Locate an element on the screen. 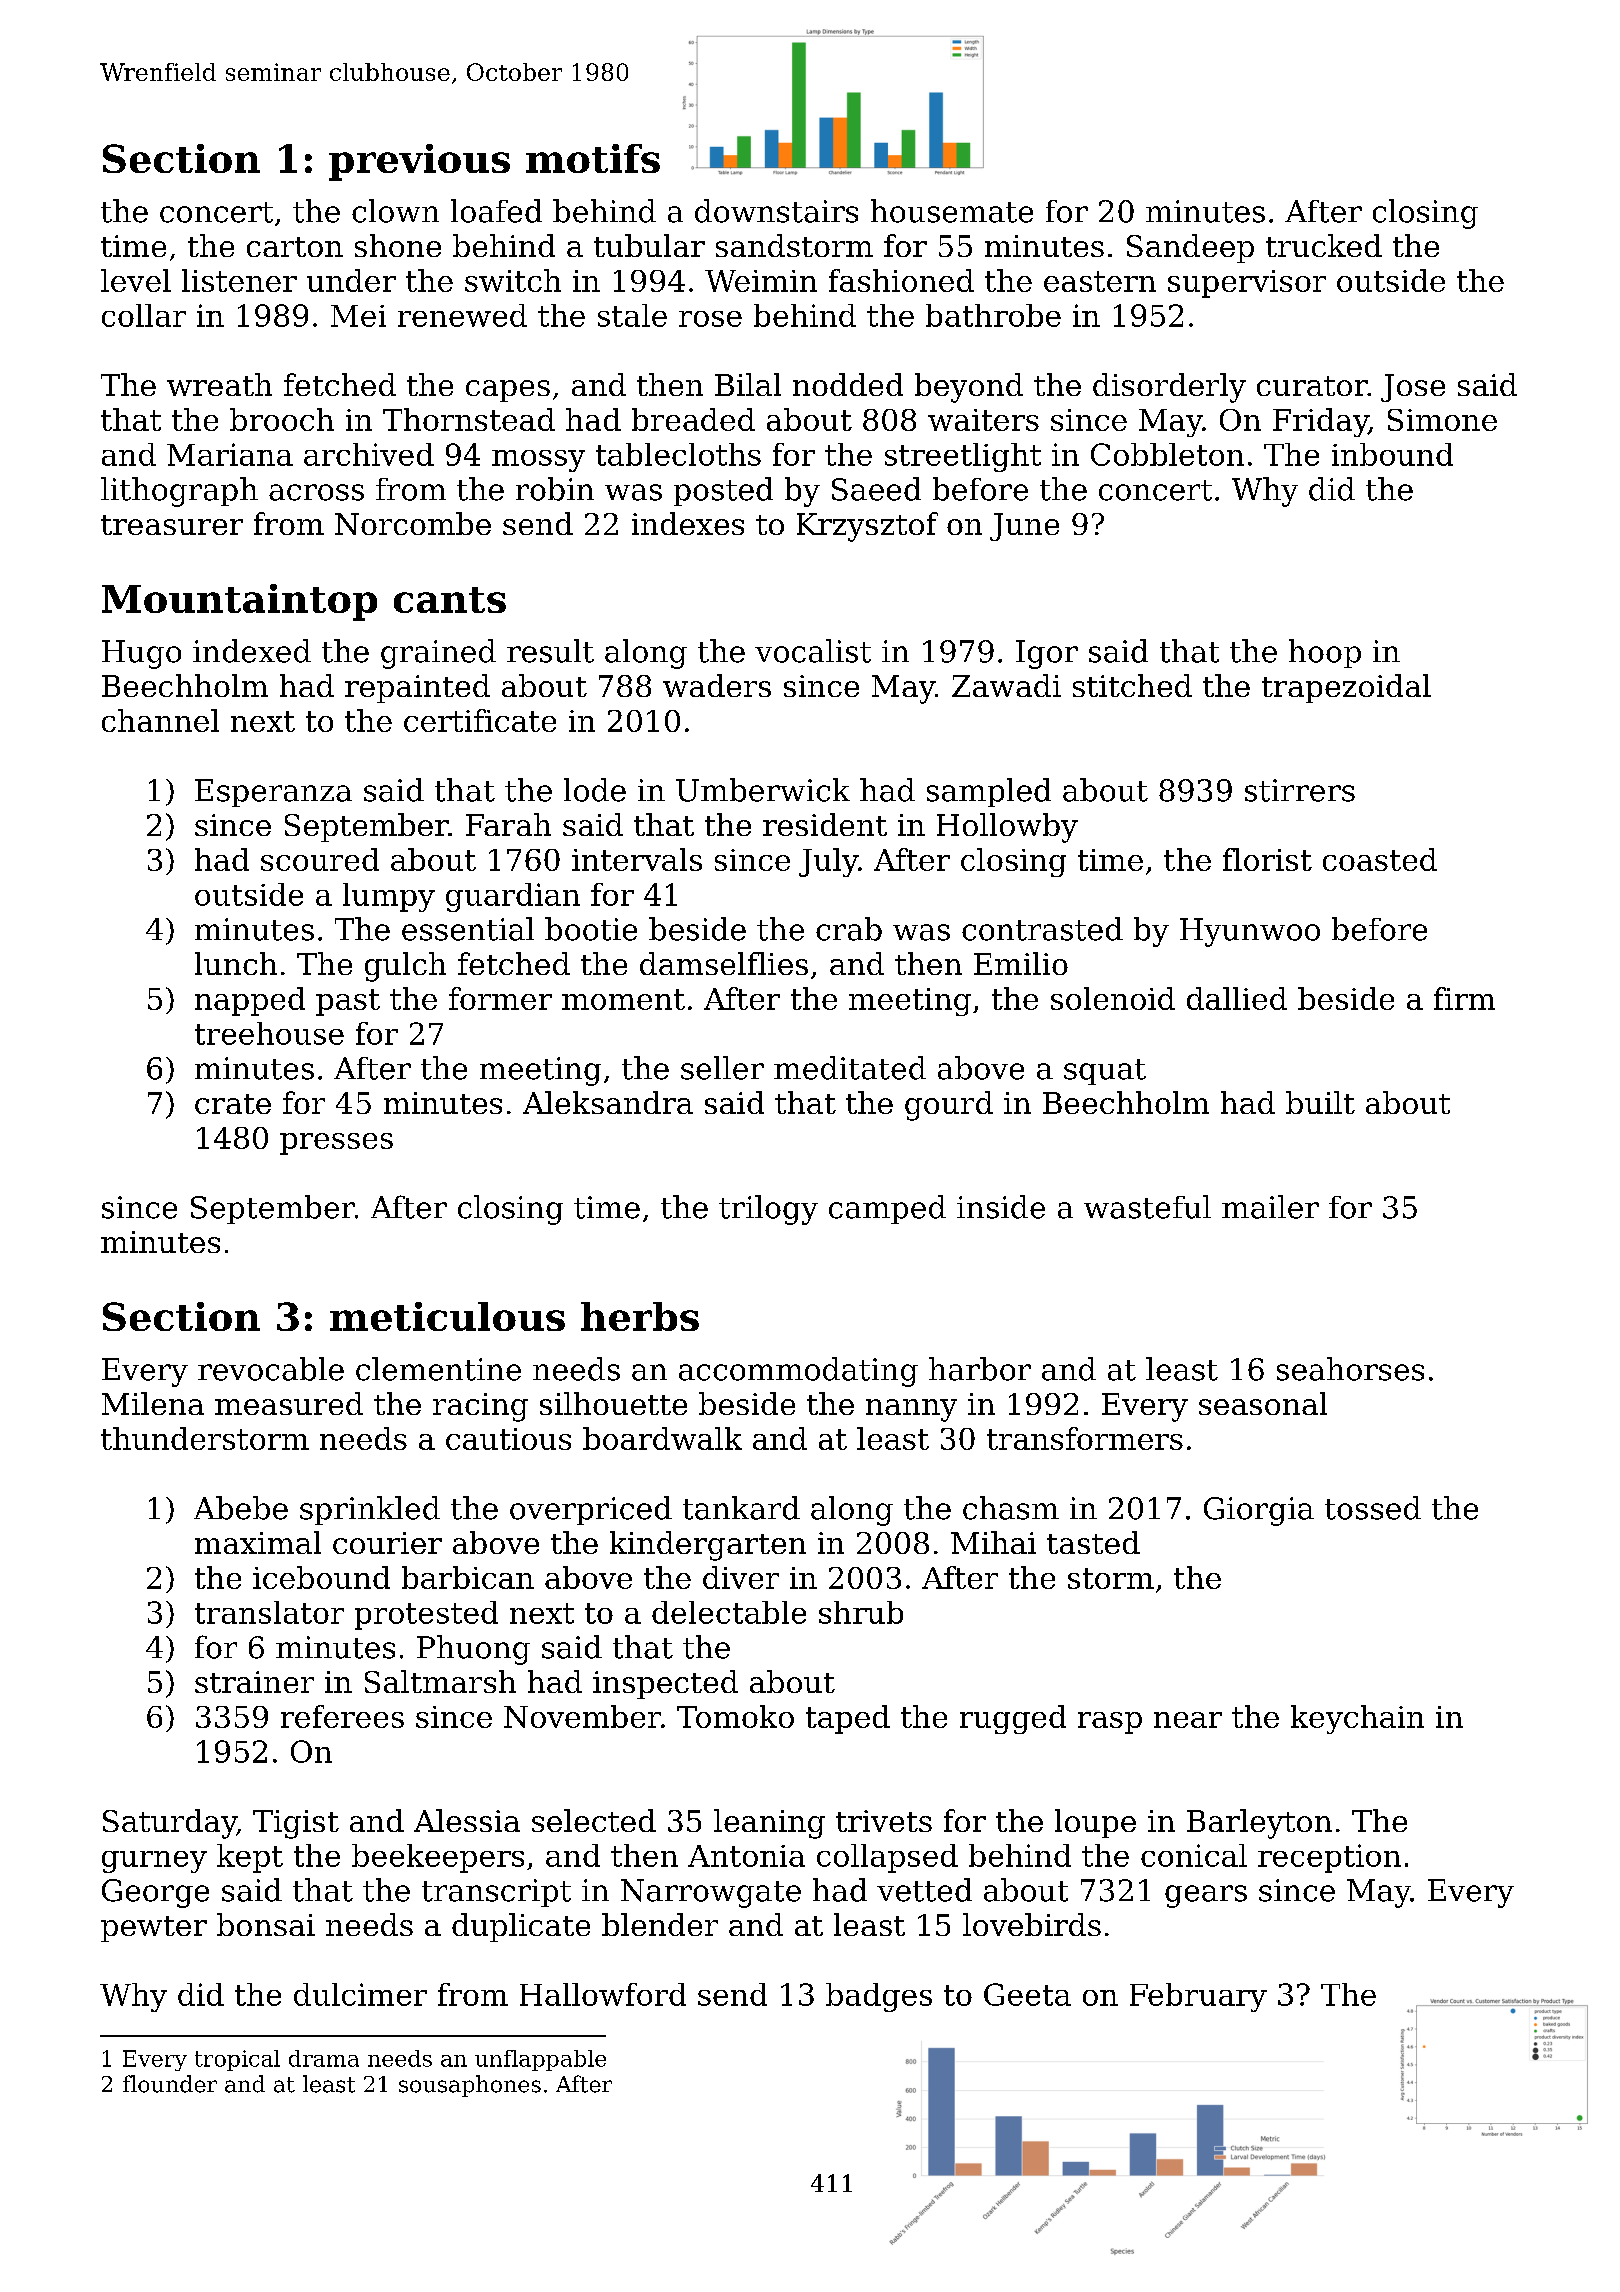  tossed is located at coordinates (1373, 1508).
